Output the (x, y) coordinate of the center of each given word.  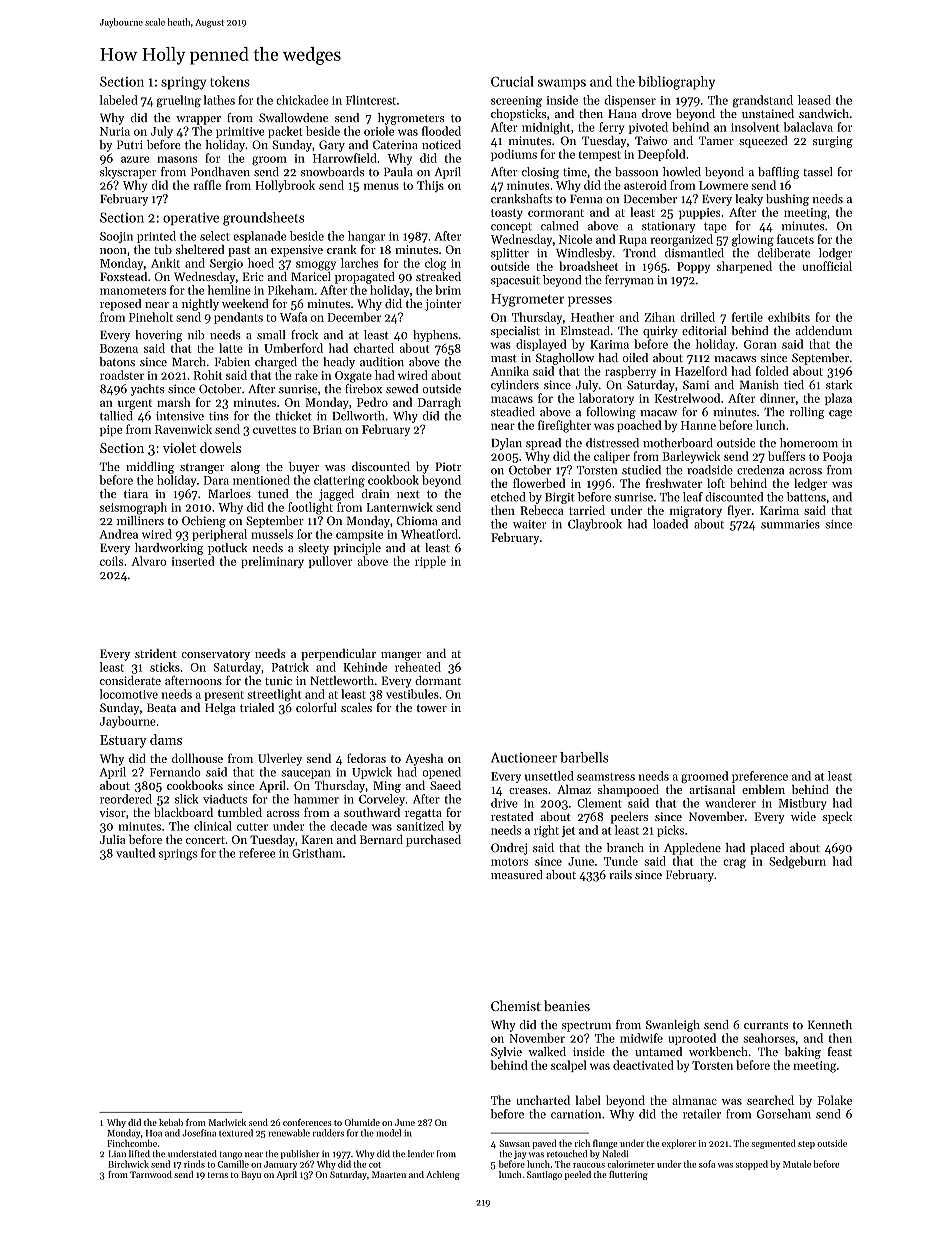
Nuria (115, 131)
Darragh (439, 403)
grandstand (763, 101)
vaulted (135, 853)
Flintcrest (371, 100)
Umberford (293, 348)
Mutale (797, 1164)
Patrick (290, 667)
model (389, 1133)
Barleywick (691, 457)
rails (620, 874)
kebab (171, 1122)
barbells (584, 757)
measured (517, 874)
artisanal (712, 789)
